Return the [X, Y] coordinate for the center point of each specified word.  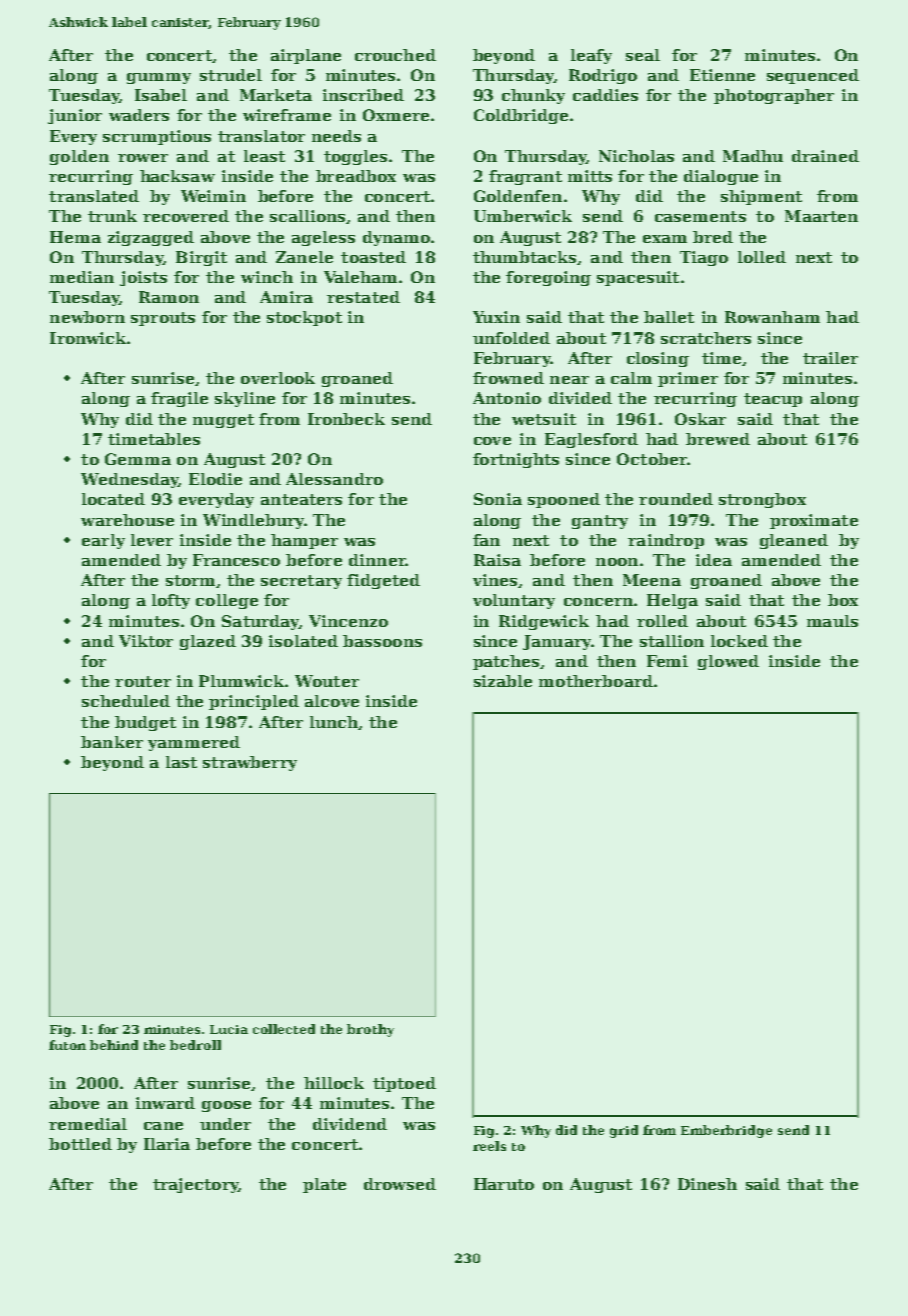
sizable [503, 681]
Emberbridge [726, 1131]
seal [643, 55]
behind [114, 1045]
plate [324, 1185]
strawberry [250, 763]
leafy [591, 56]
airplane [306, 56]
